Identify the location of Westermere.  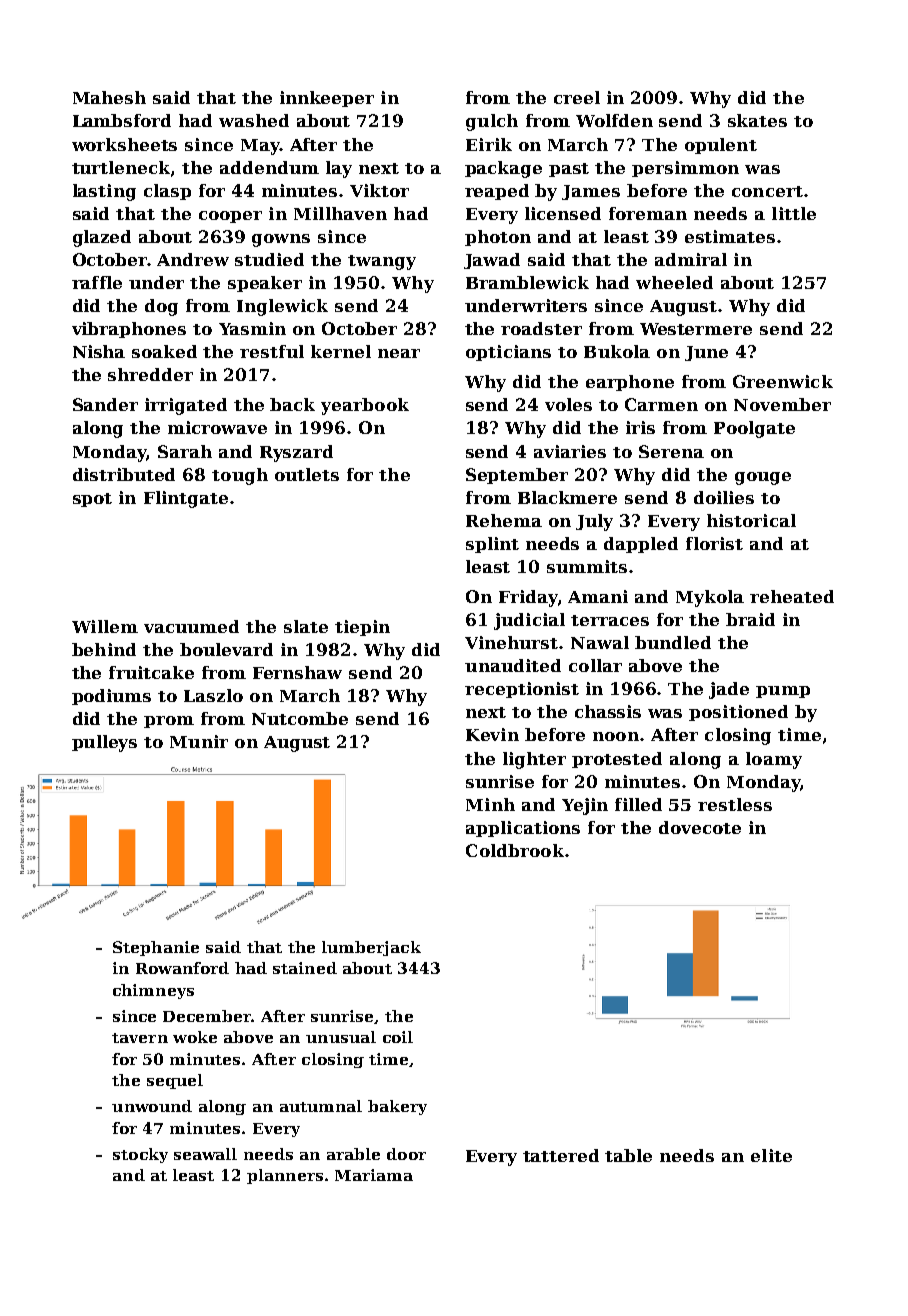
(696, 329).
